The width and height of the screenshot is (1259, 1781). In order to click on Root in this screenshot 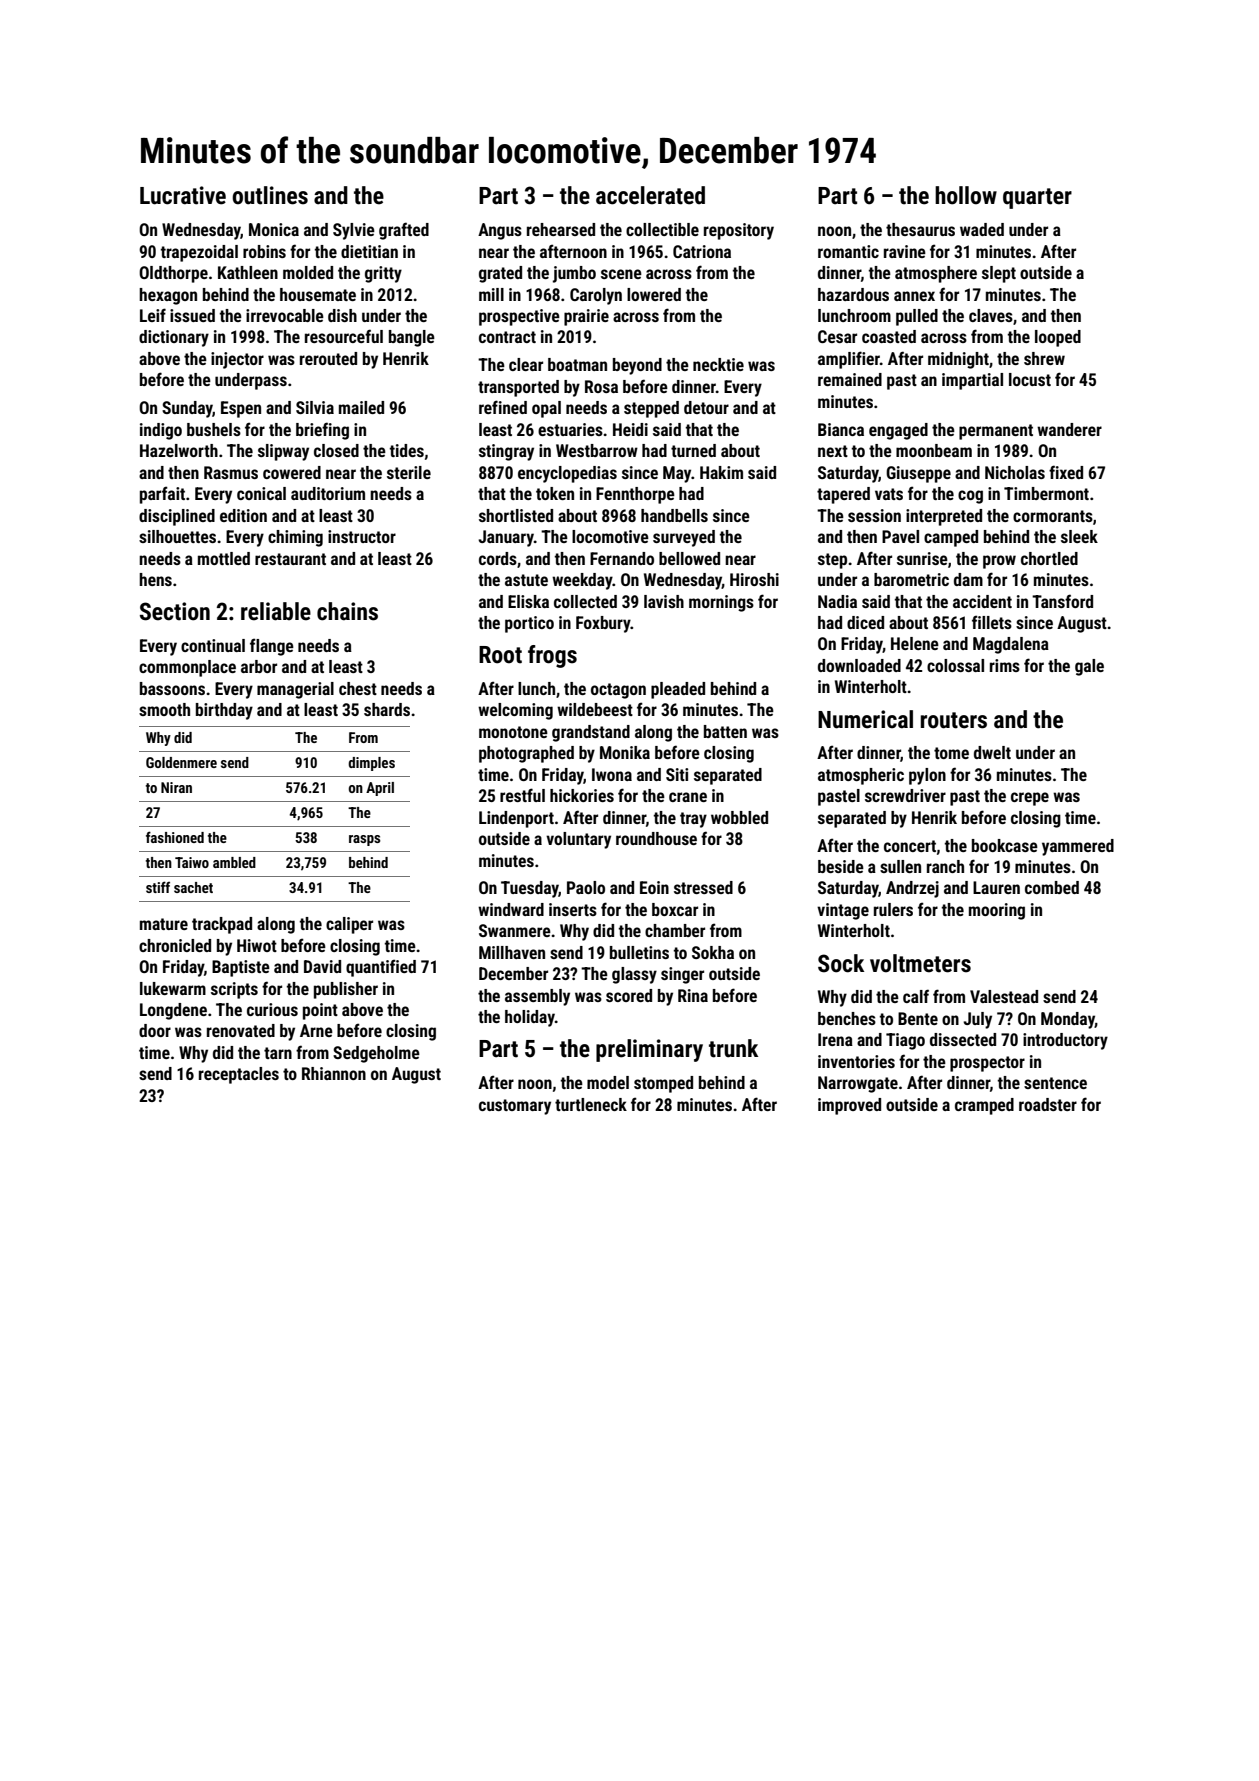, I will do `click(500, 655)`.
